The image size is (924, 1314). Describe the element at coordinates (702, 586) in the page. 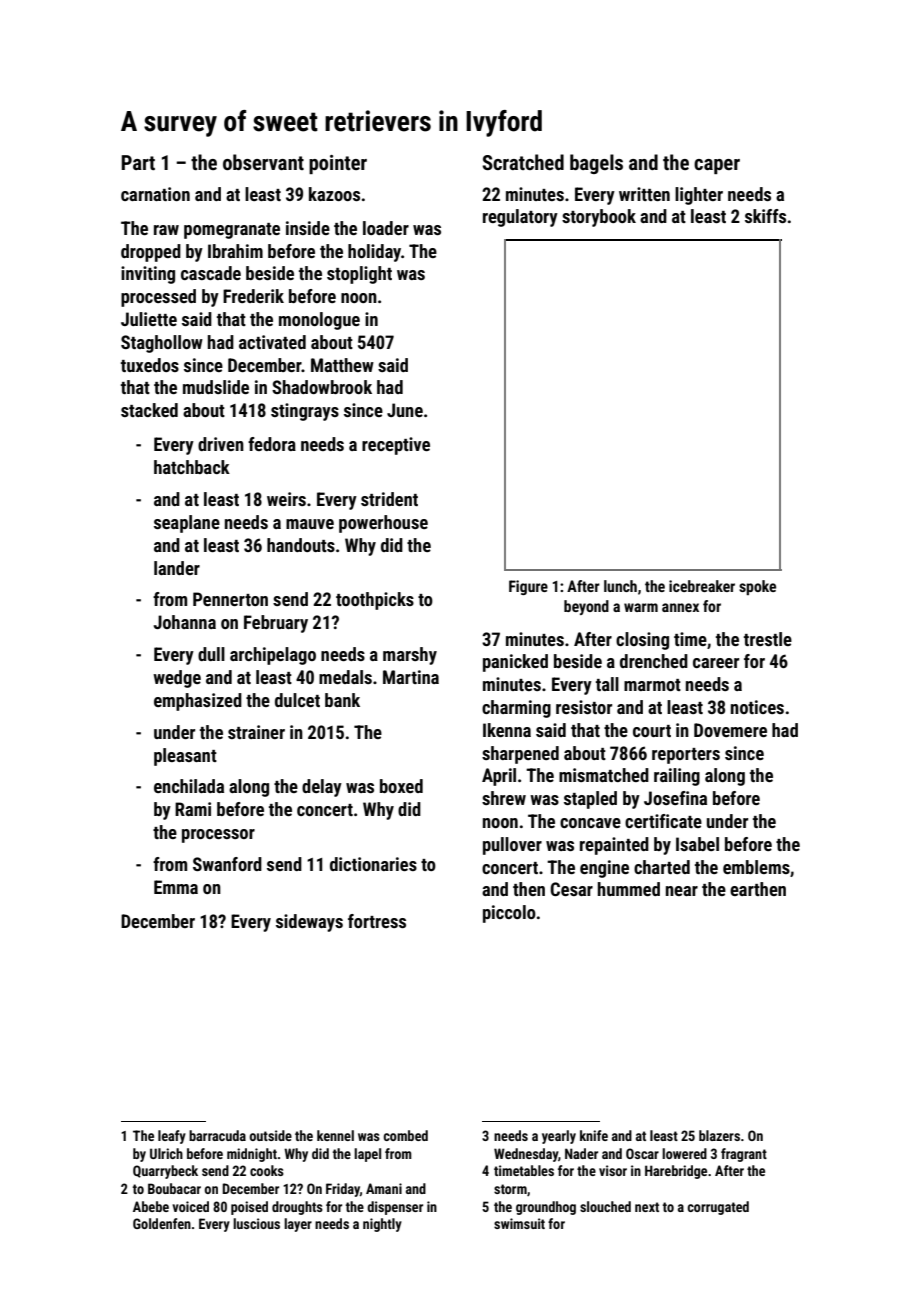

I see `icebreaker` at that location.
